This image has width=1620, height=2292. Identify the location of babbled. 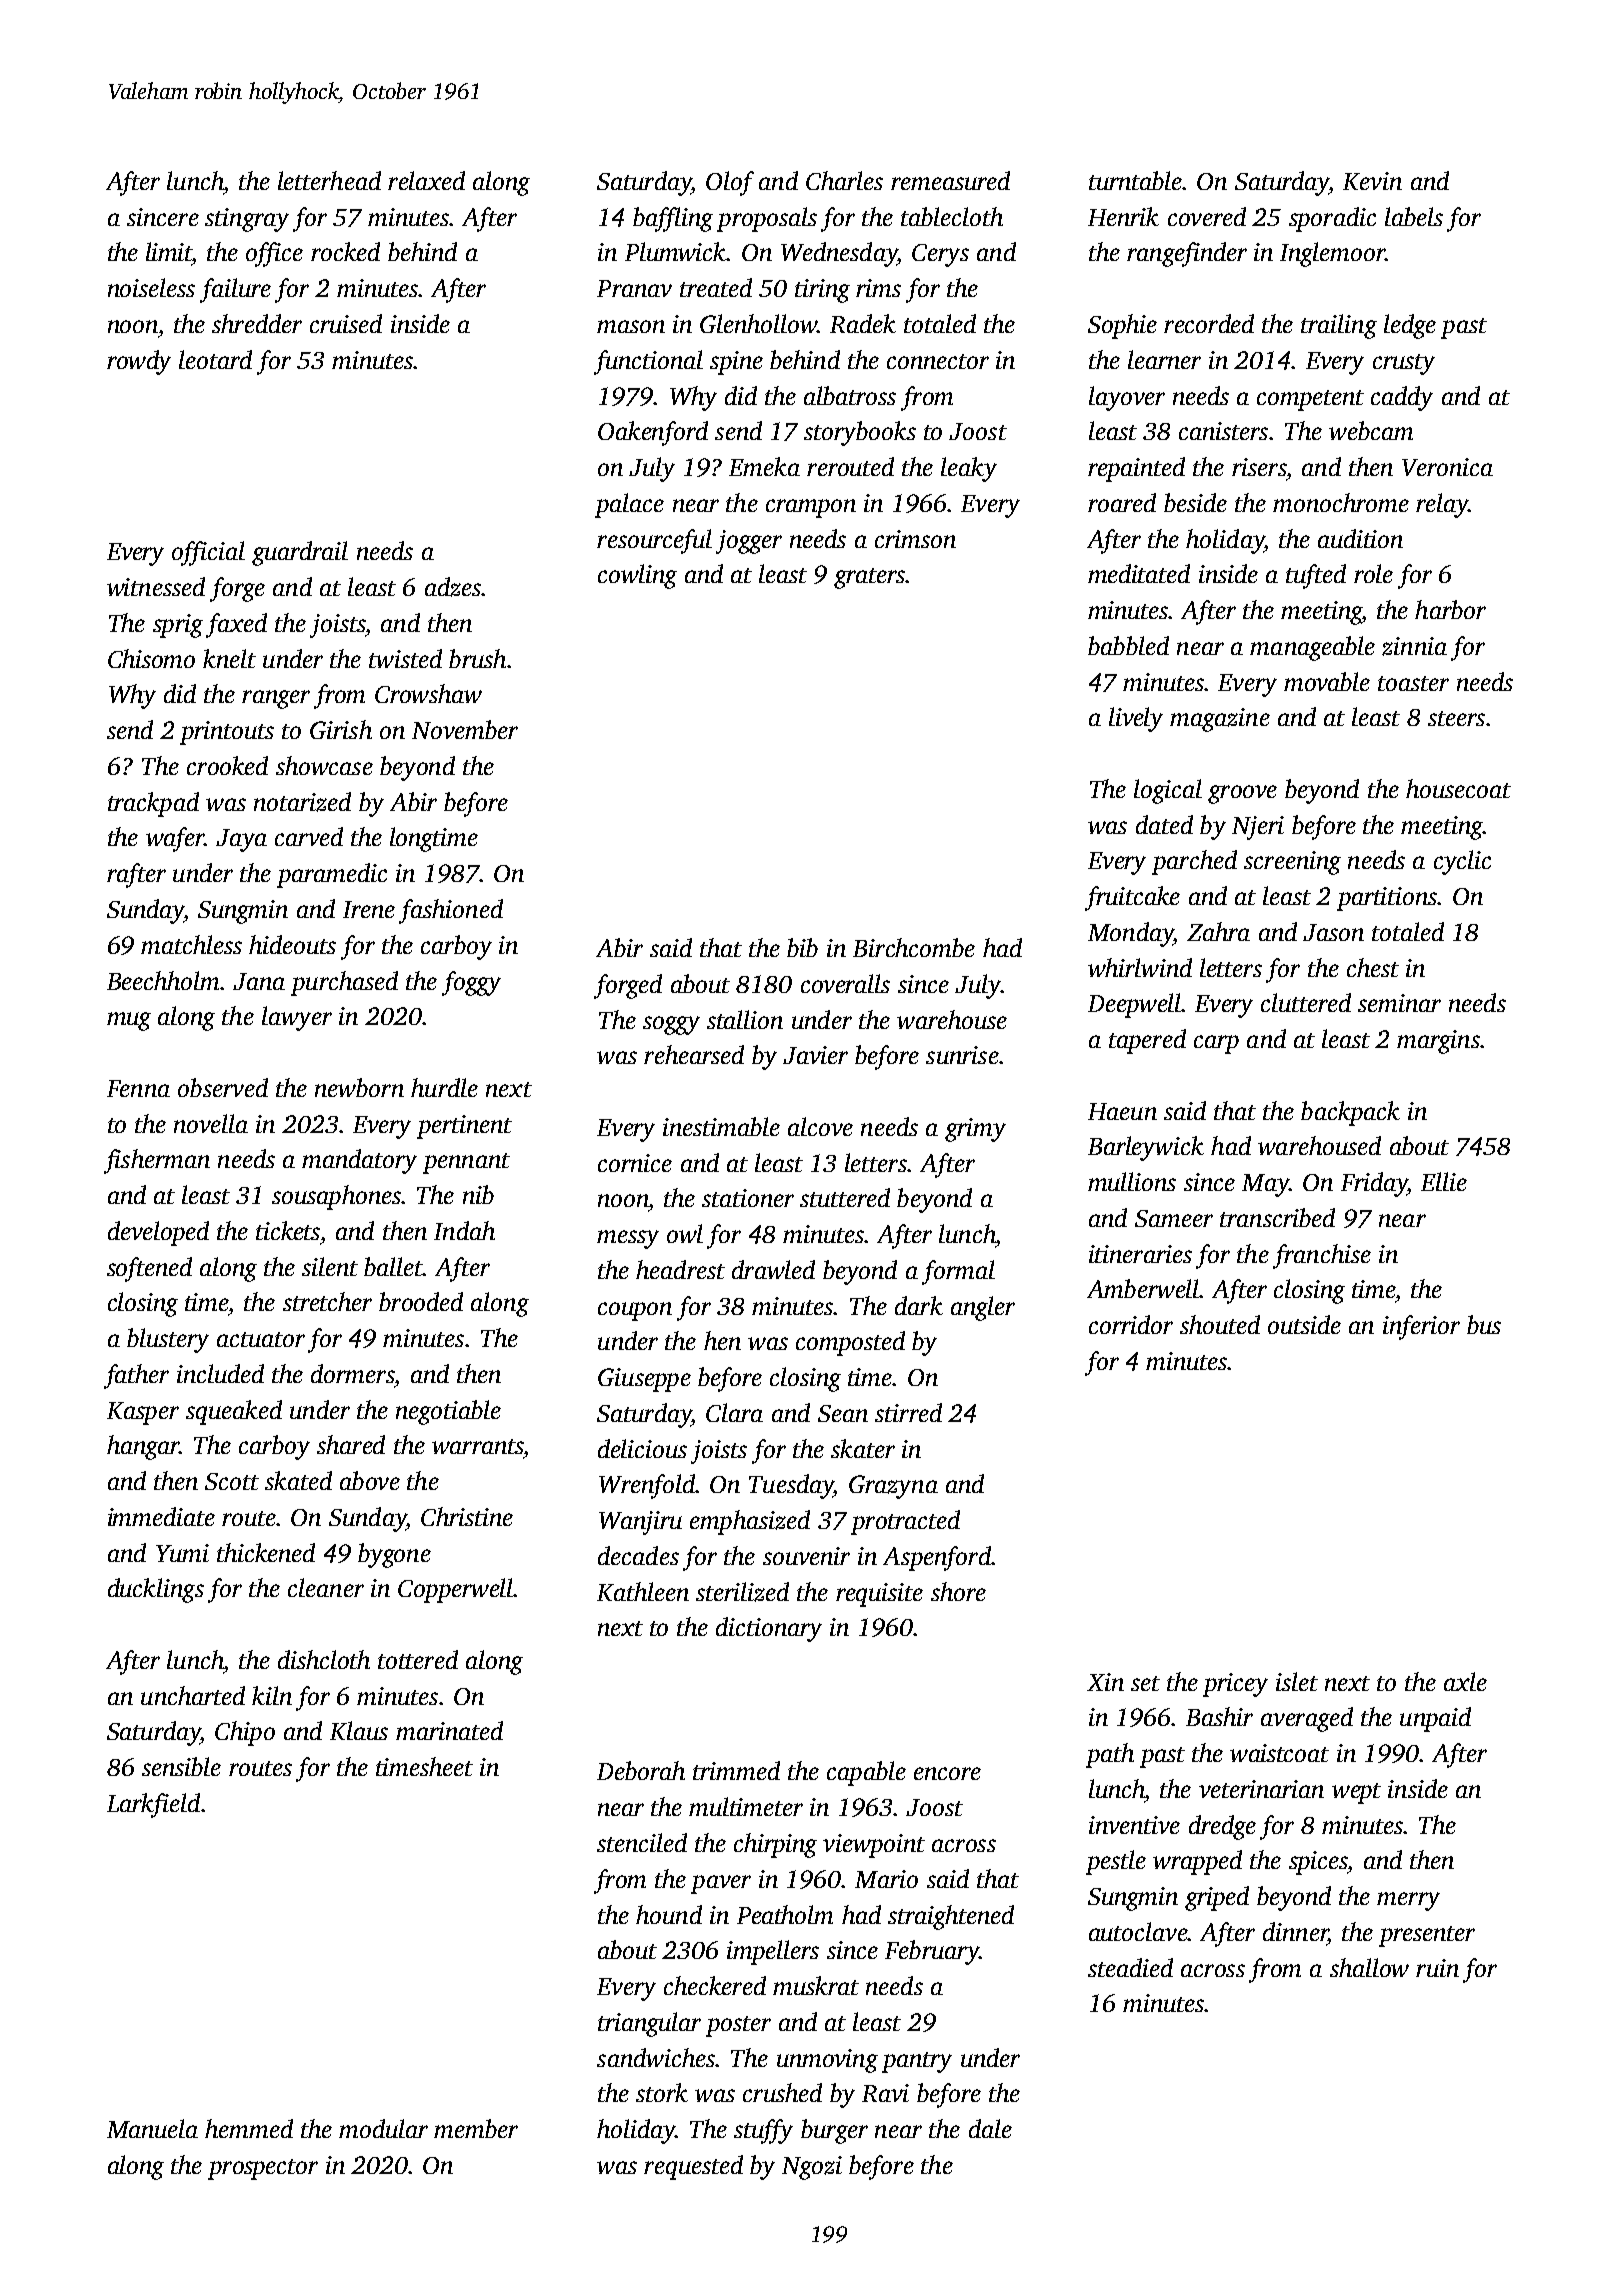
(1128, 645).
